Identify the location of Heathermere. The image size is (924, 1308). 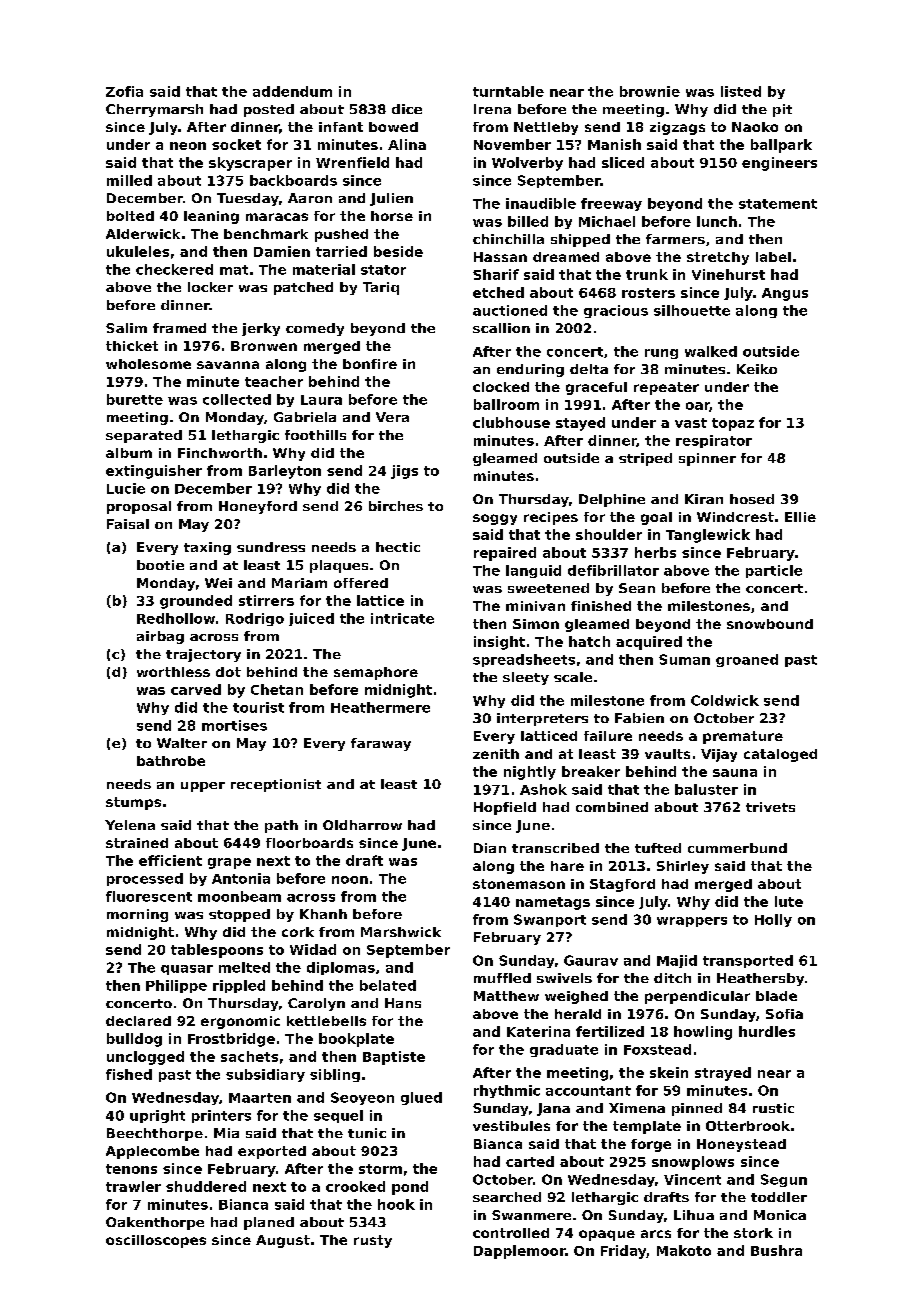
(380, 707).
